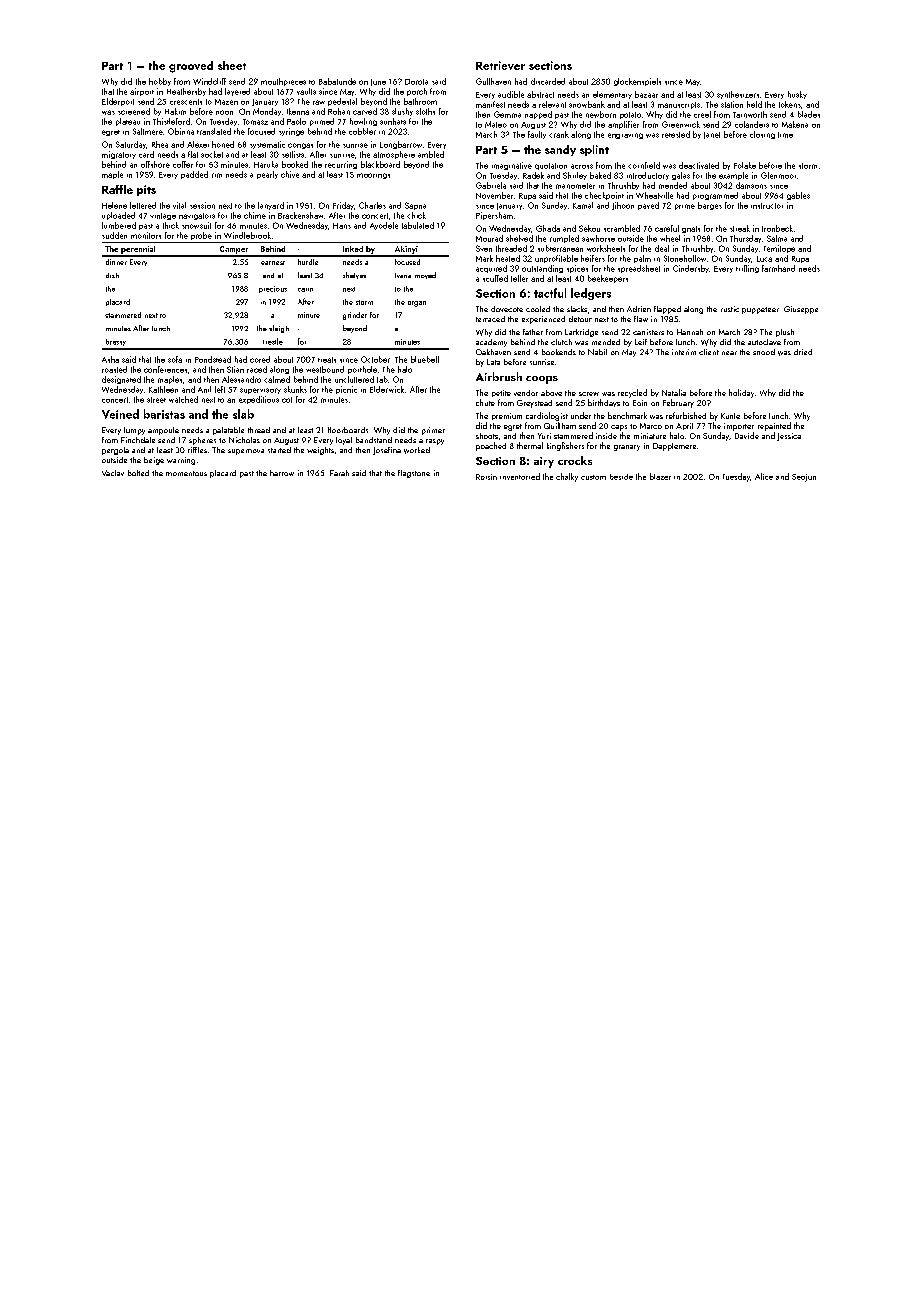 This screenshot has width=924, height=1308. I want to click on Thursday, so click(745, 239).
